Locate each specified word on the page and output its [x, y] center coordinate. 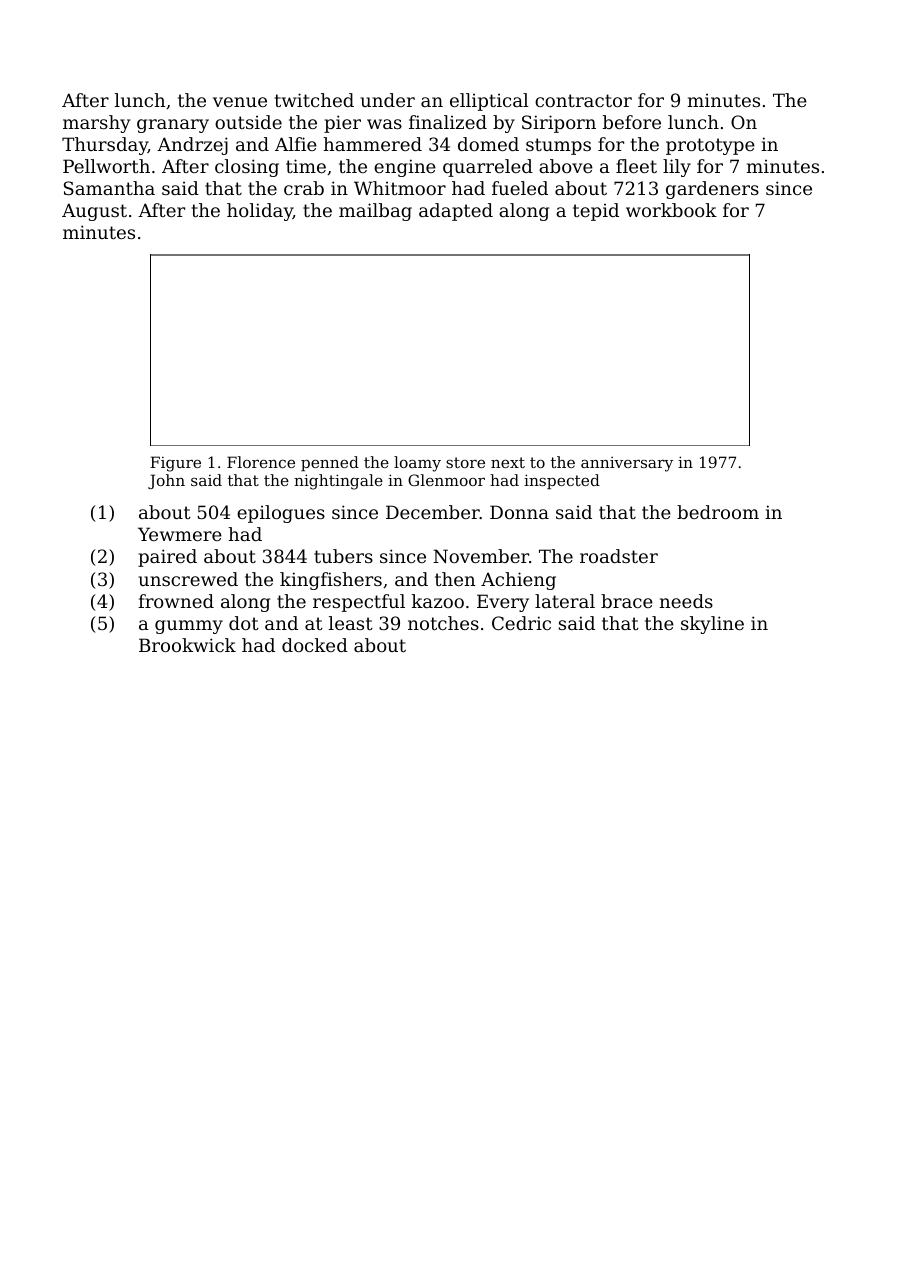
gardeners [712, 190]
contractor [583, 100]
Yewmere [180, 534]
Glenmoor [446, 480]
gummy [189, 627]
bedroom [718, 512]
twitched [314, 100]
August [94, 212]
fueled [520, 188]
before [632, 122]
